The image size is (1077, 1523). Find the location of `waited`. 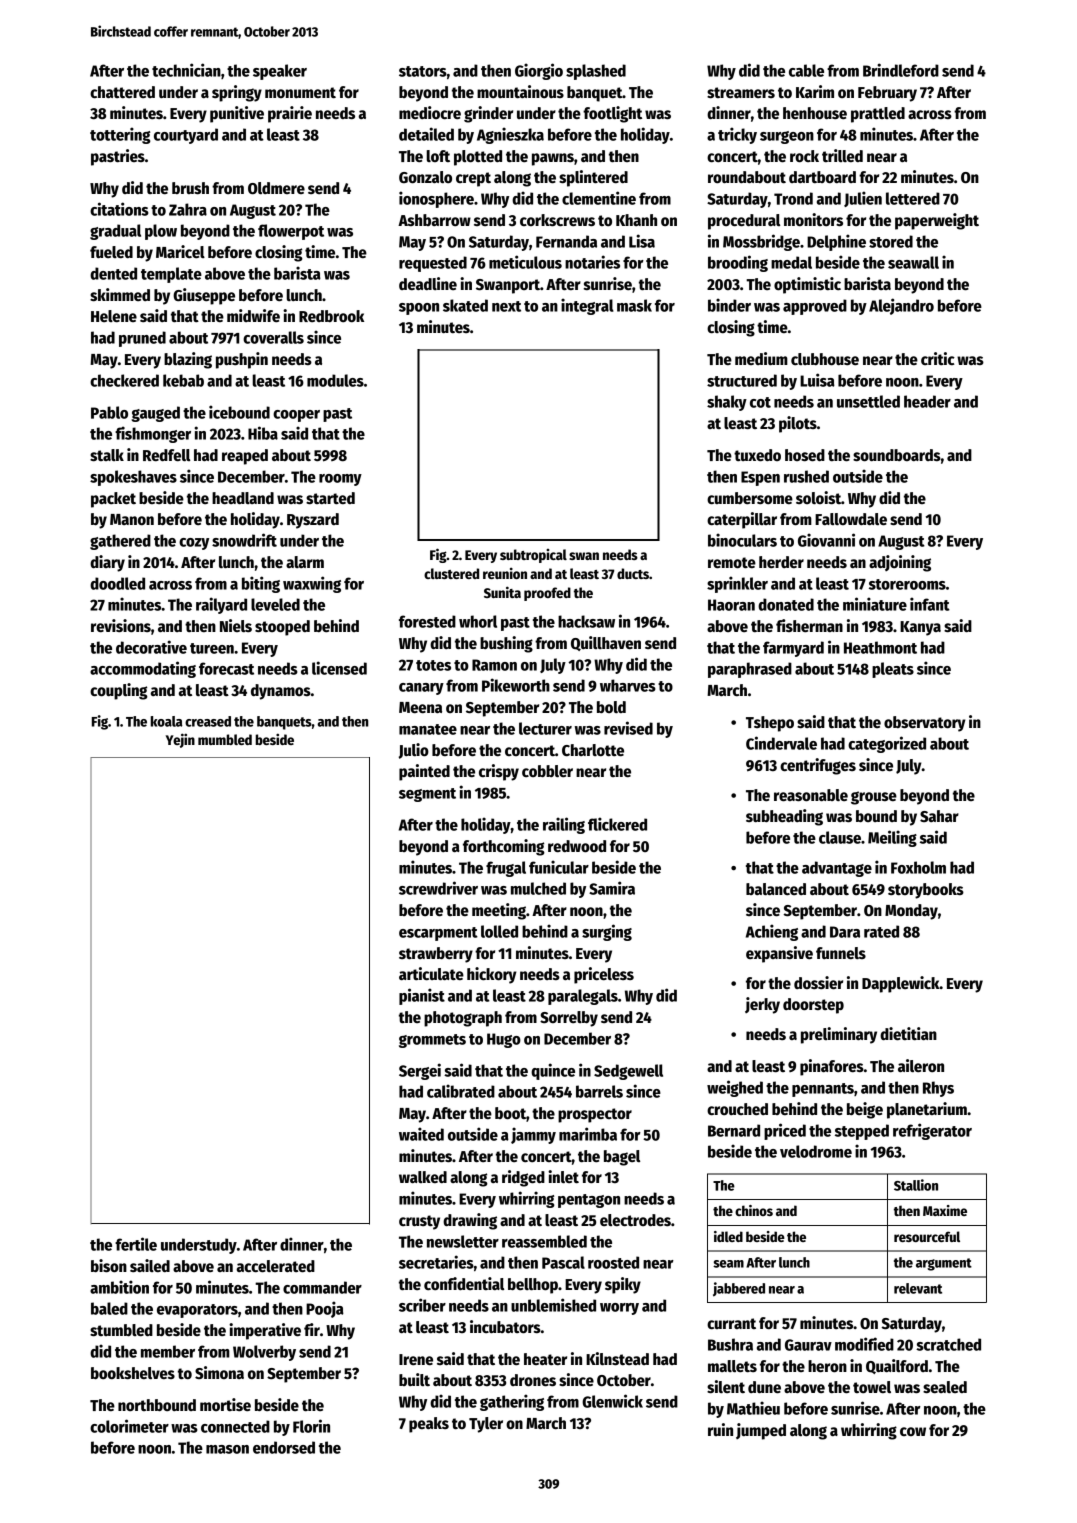

waited is located at coordinates (421, 1134).
